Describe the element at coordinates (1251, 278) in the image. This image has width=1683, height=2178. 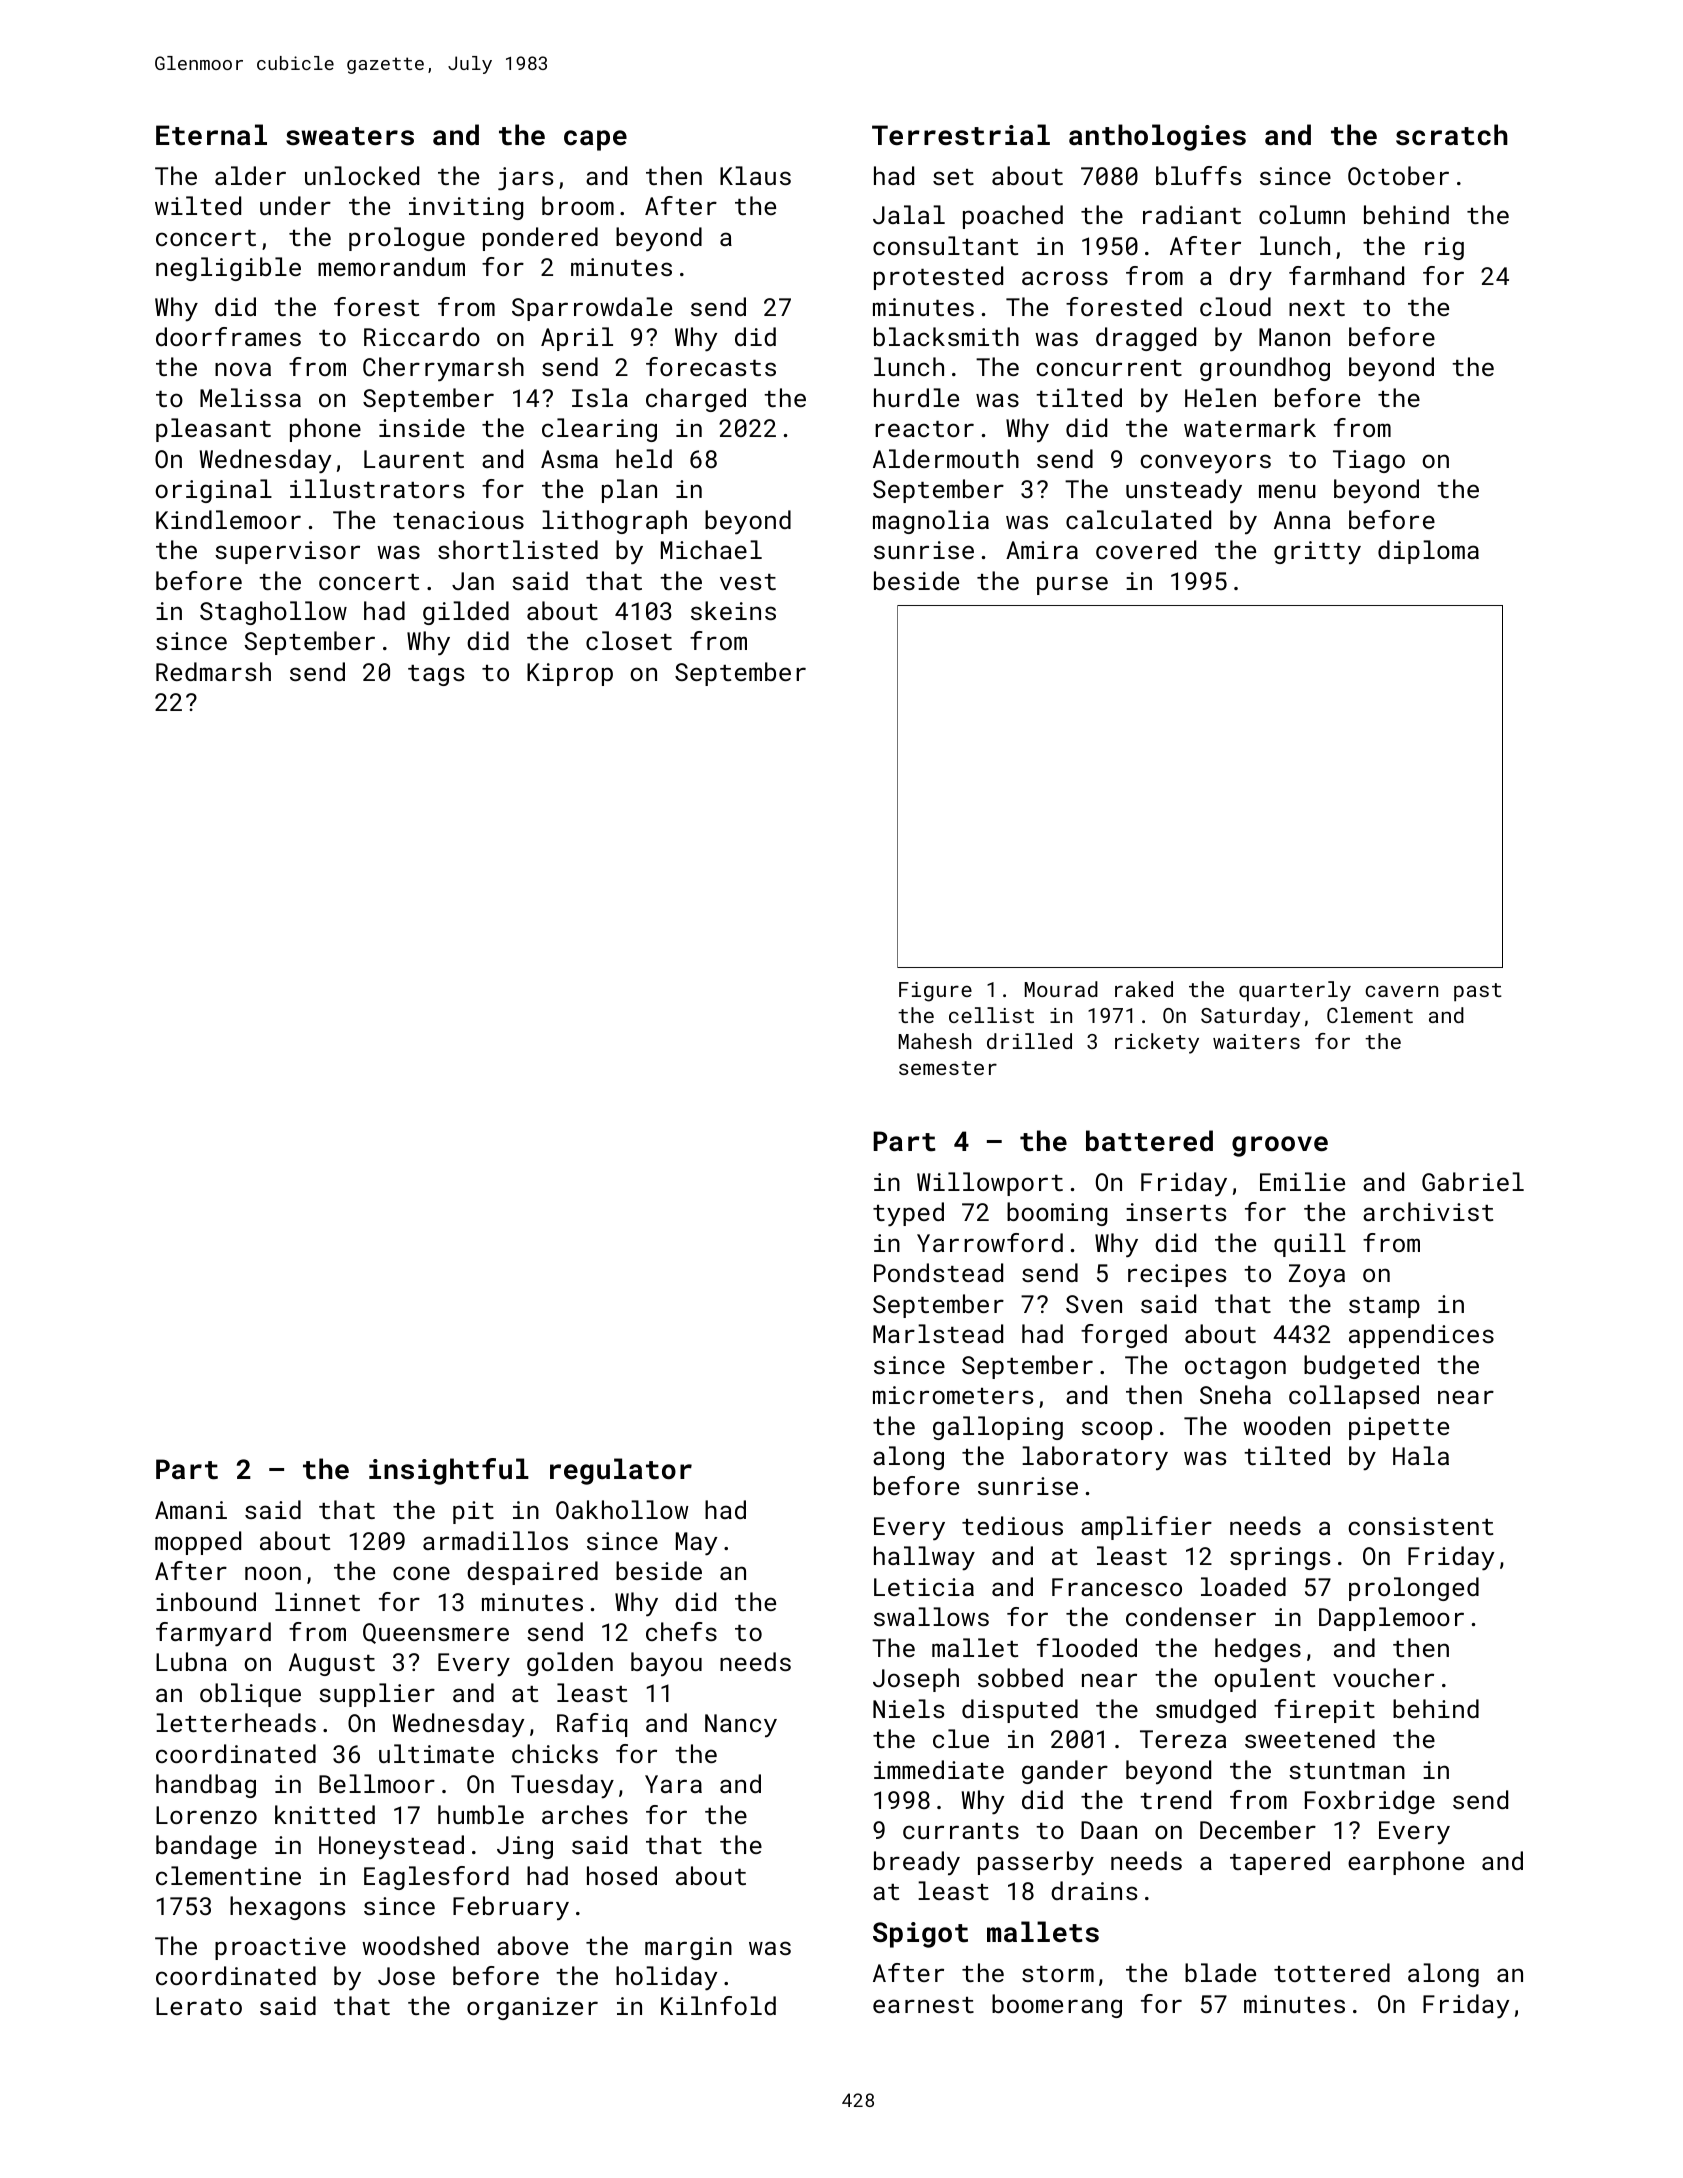
I see `dry` at that location.
